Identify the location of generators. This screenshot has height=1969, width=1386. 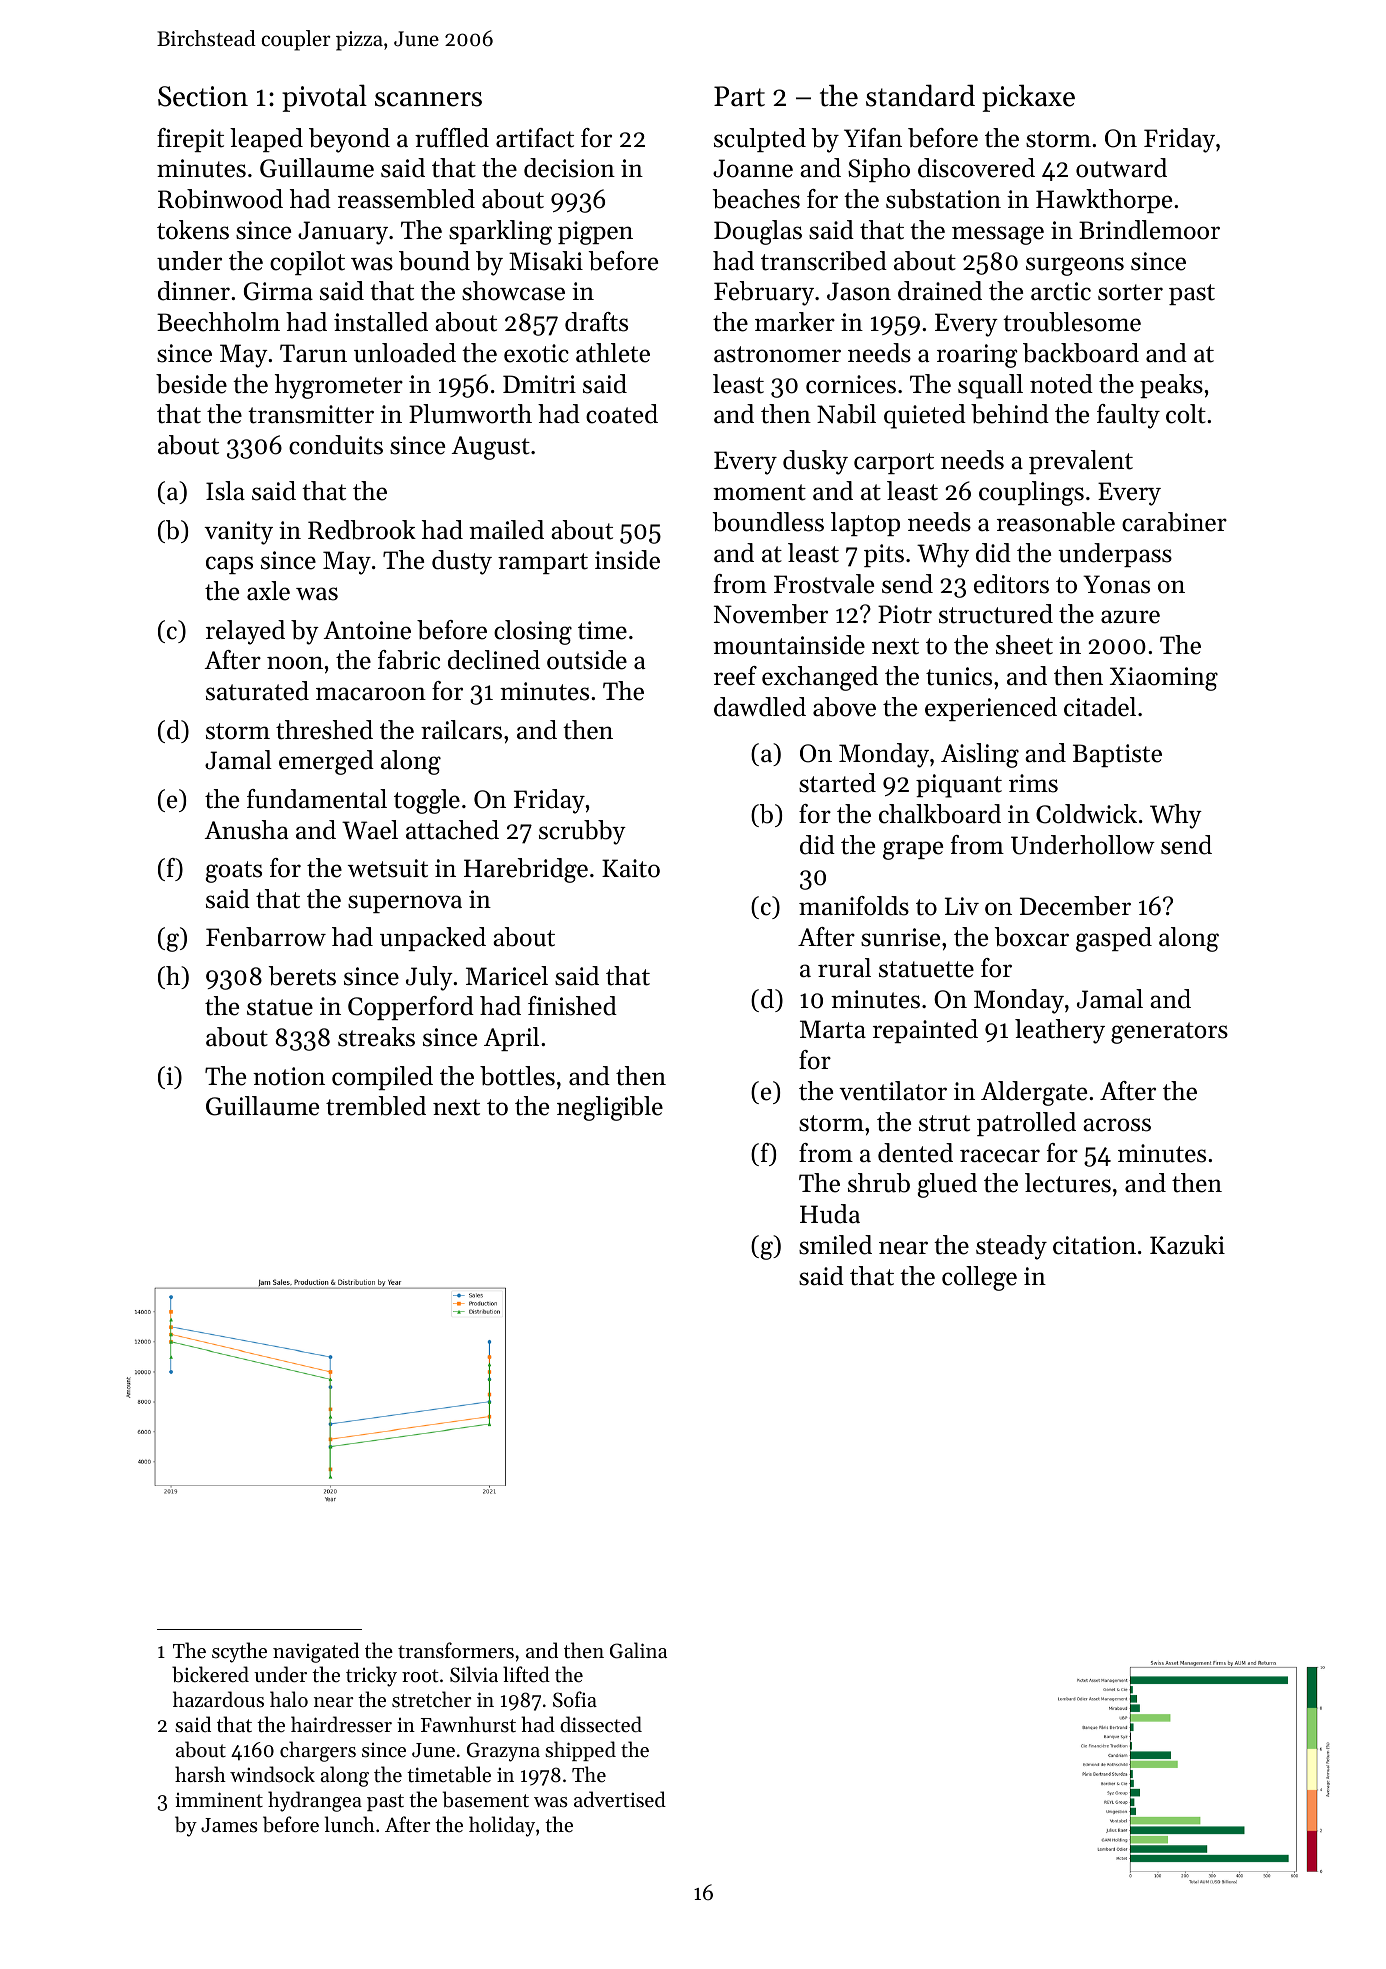
(1169, 1033).
